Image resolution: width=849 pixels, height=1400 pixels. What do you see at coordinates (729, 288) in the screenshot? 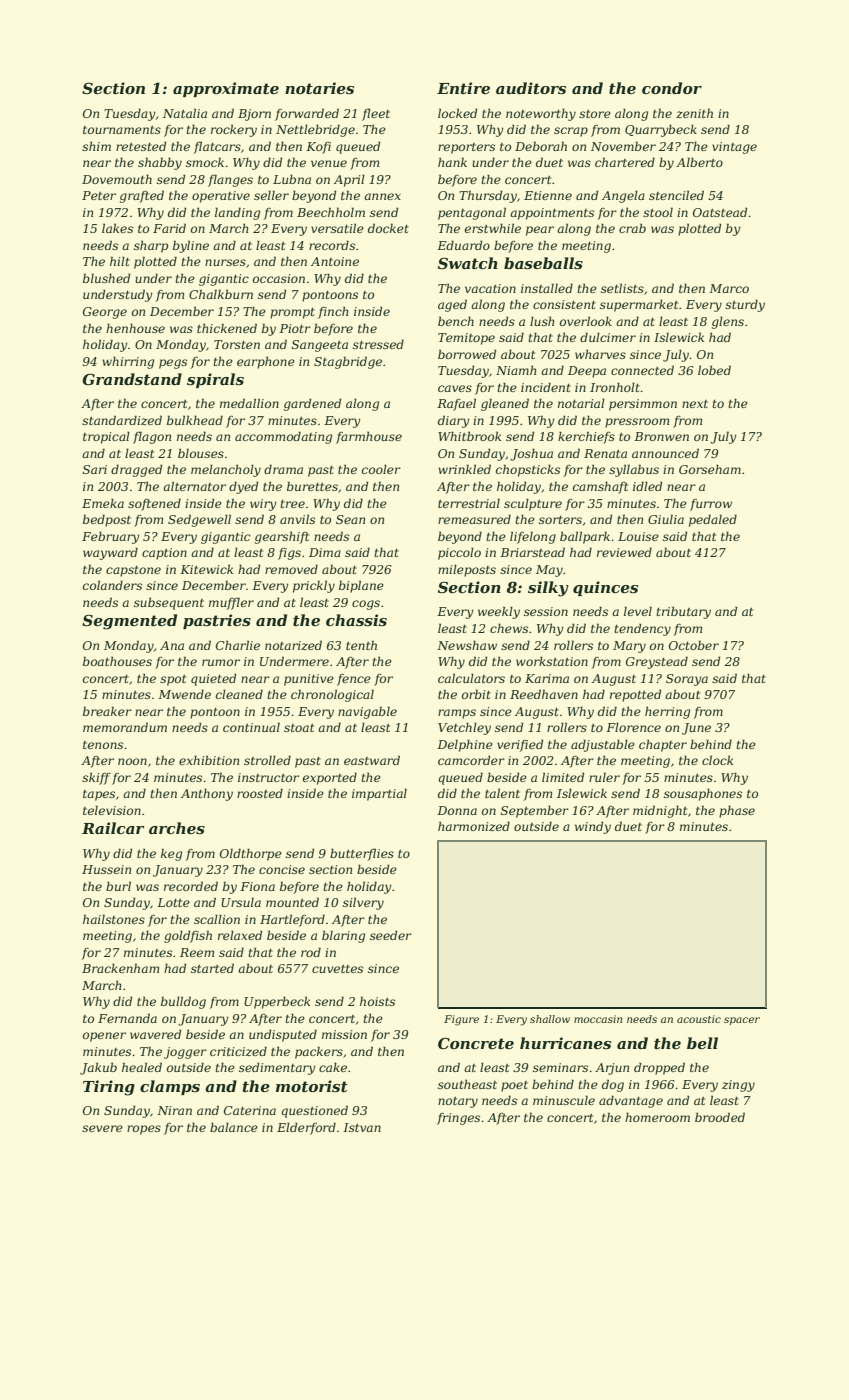
I see `Marco` at bounding box center [729, 288].
